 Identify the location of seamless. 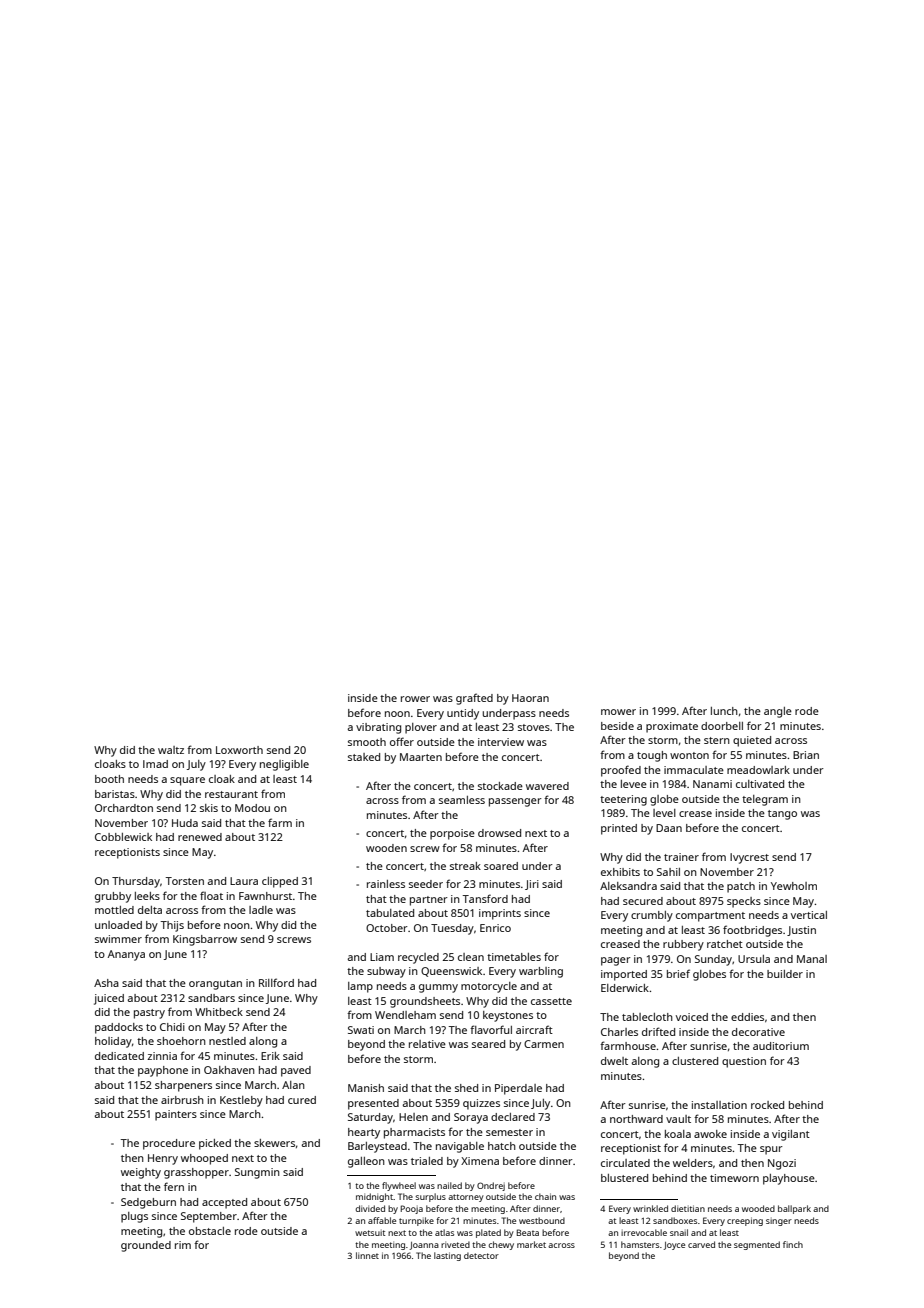
(462, 800).
